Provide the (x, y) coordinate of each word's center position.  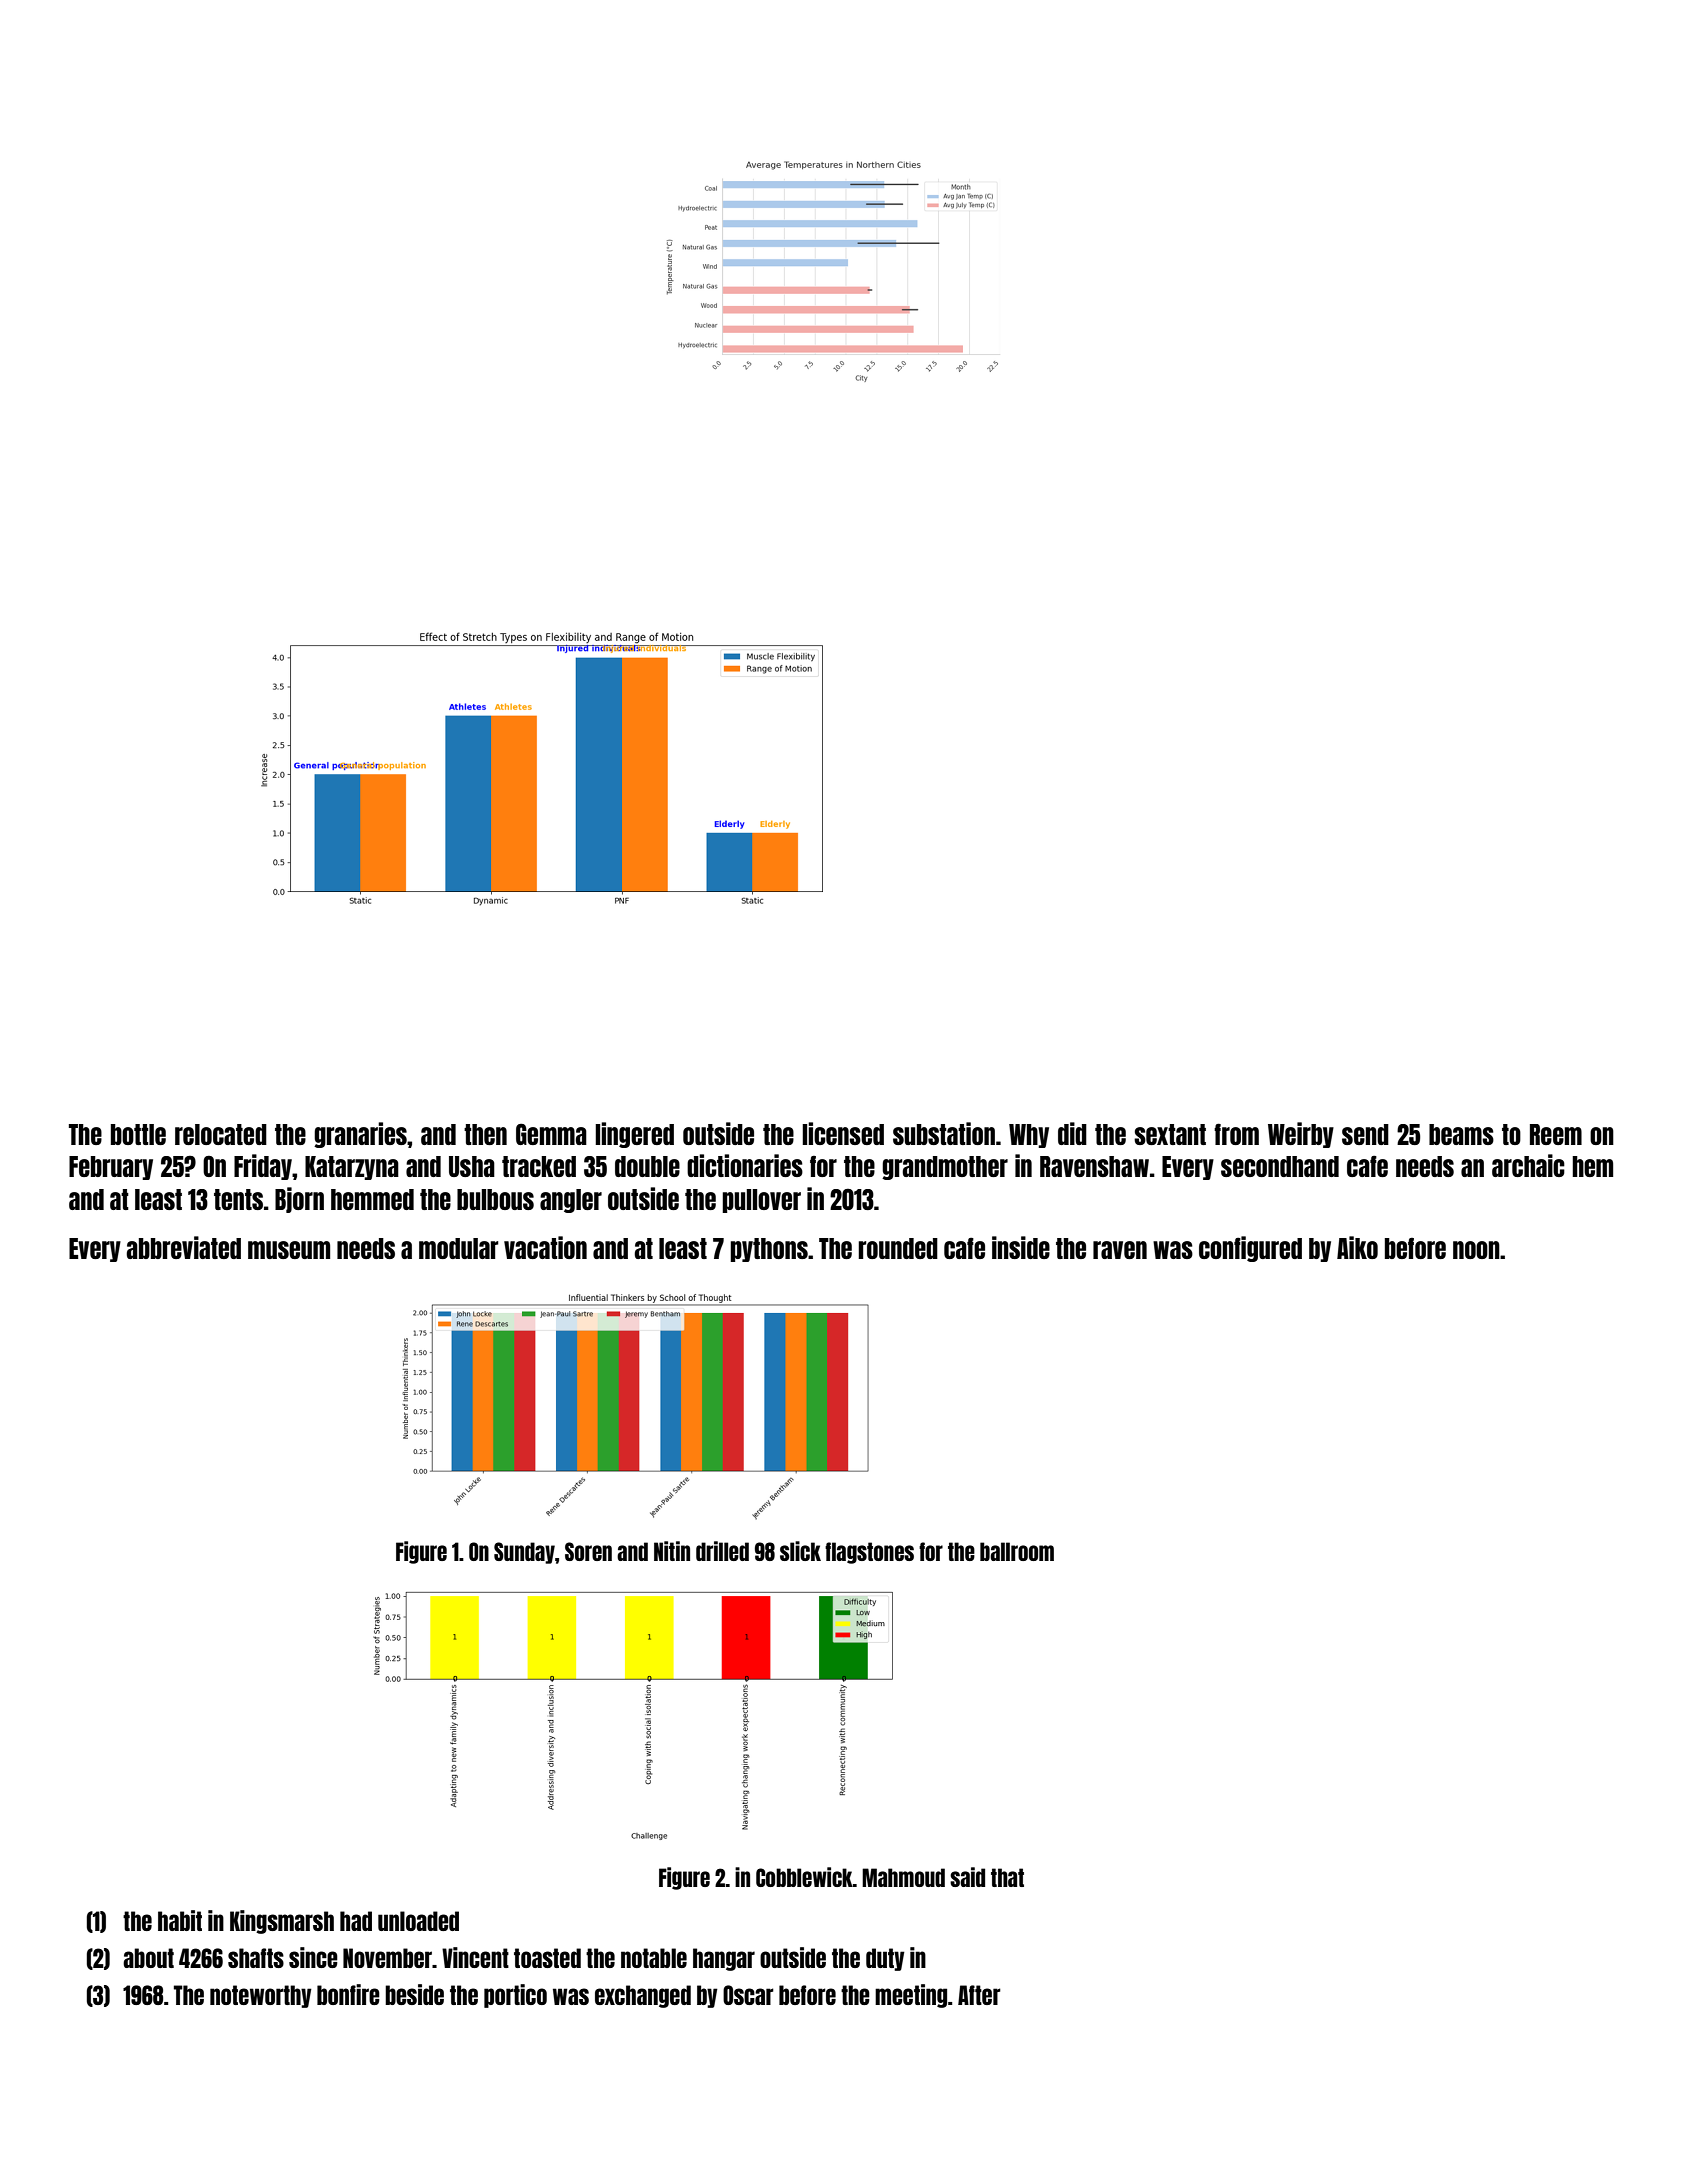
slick (800, 1551)
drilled (722, 1551)
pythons (769, 1250)
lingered (634, 1135)
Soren (588, 1551)
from (1236, 1134)
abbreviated (183, 1247)
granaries (360, 1135)
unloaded (418, 1921)
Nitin (672, 1551)
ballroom (1017, 1551)
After (979, 1995)
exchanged (643, 1996)
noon (1476, 1250)
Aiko (1357, 1247)
